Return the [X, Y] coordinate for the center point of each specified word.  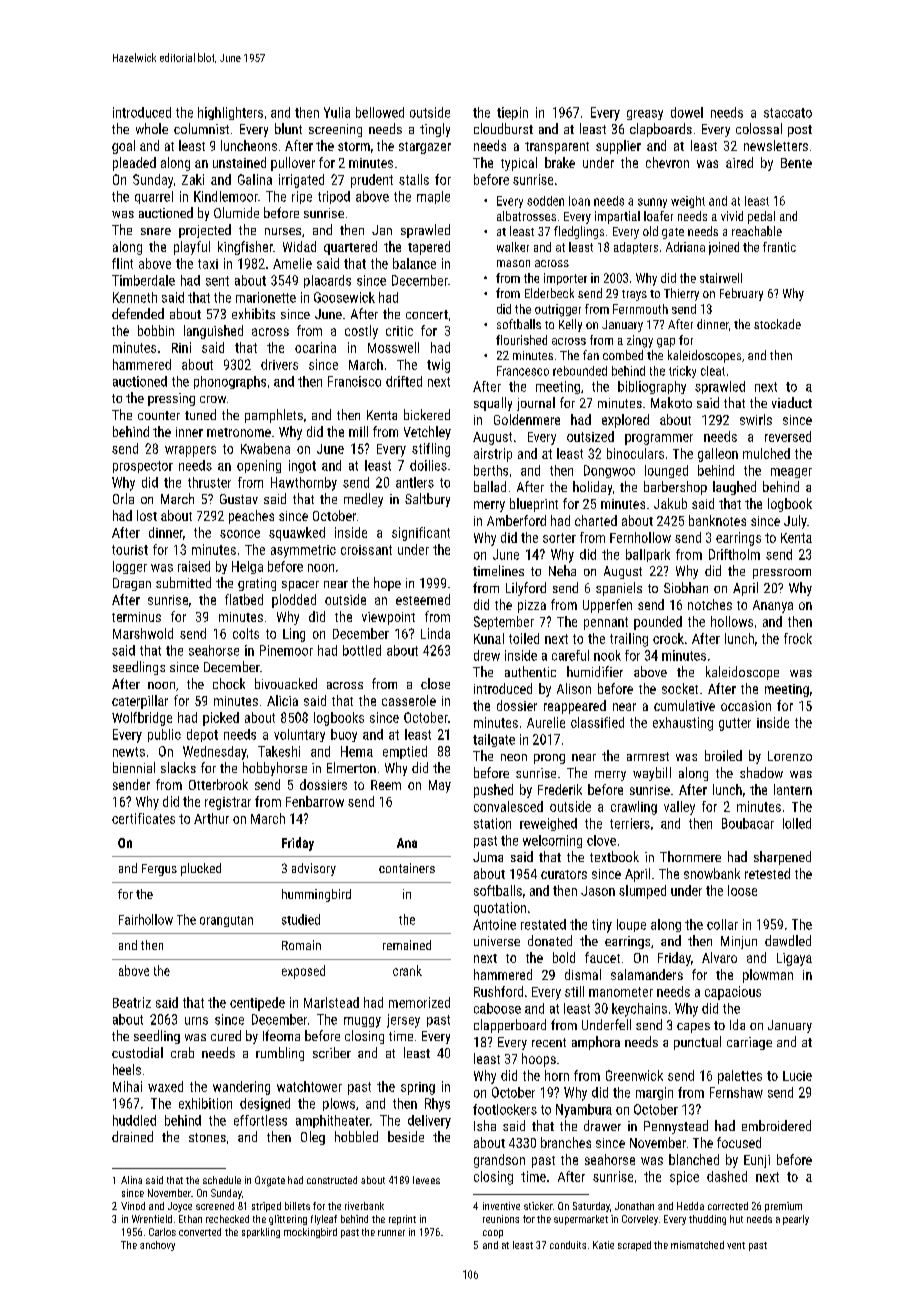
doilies [428, 465]
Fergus [159, 870]
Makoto [671, 402]
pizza [532, 606]
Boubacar [748, 823]
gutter [735, 724]
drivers [279, 364]
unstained [239, 162]
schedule [222, 1180]
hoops [539, 1060]
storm [354, 146]
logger [130, 567]
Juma [488, 857]
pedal [761, 217]
